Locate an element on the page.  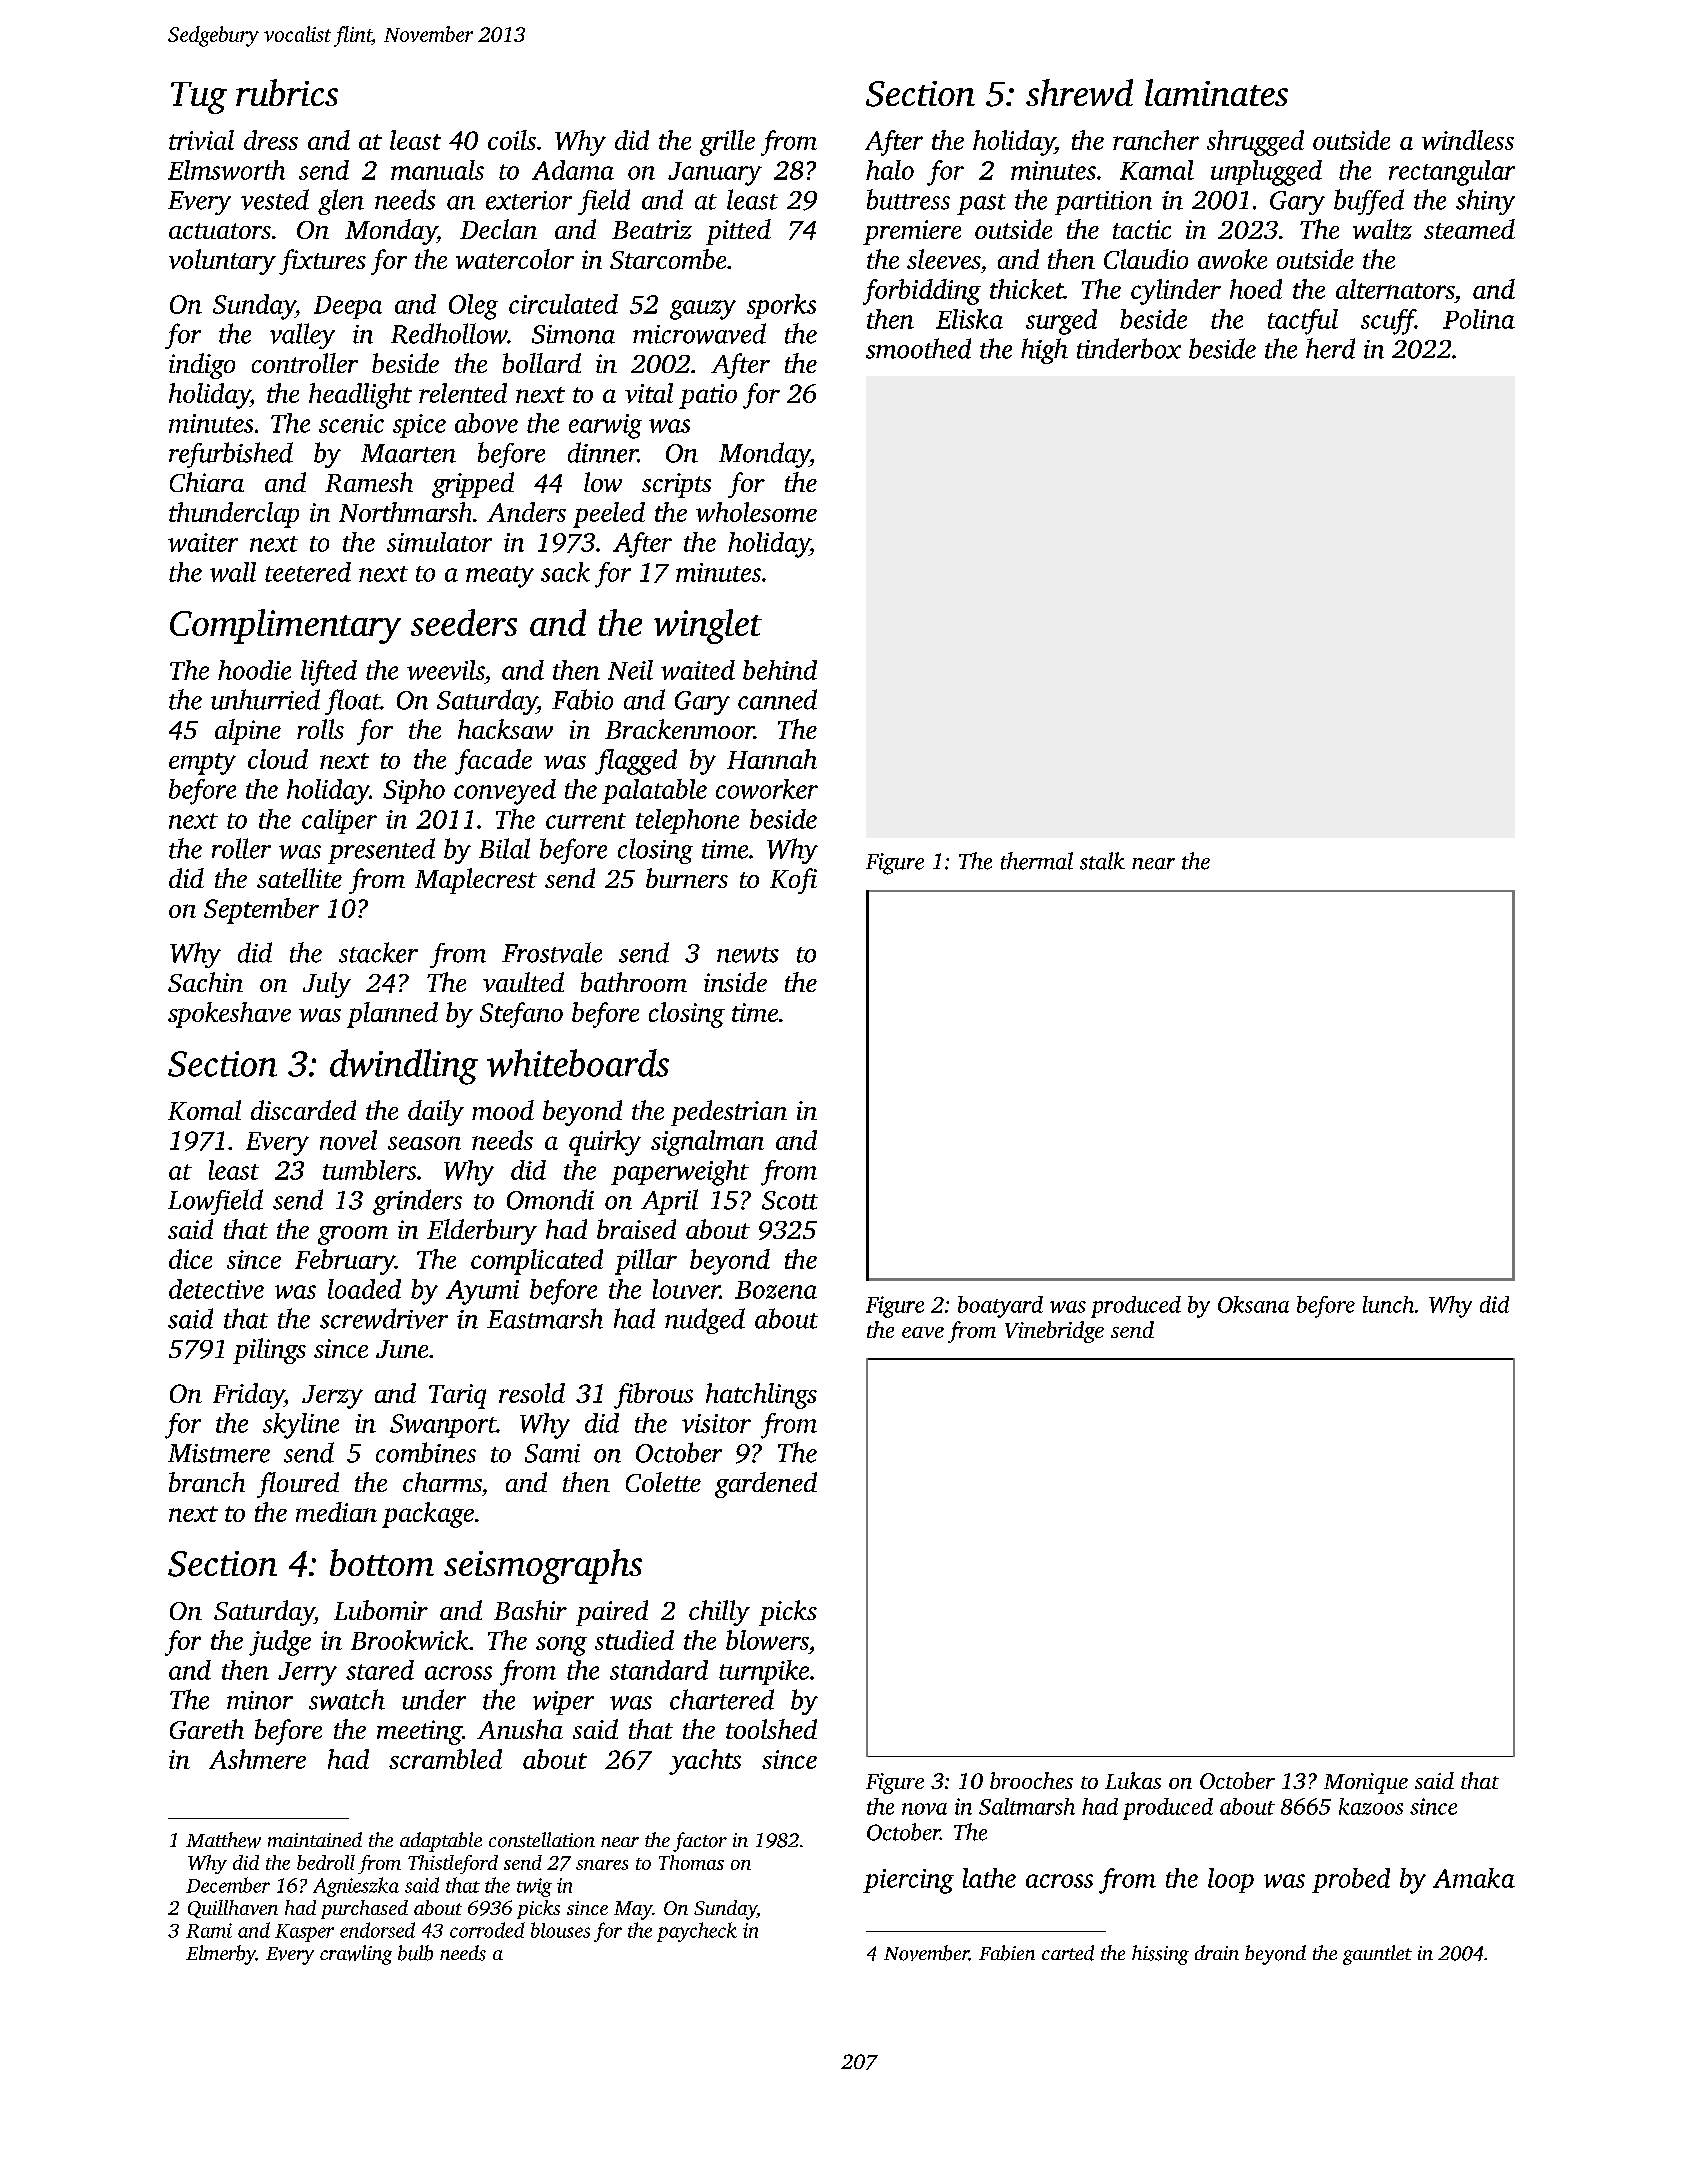
halo is located at coordinates (890, 170).
